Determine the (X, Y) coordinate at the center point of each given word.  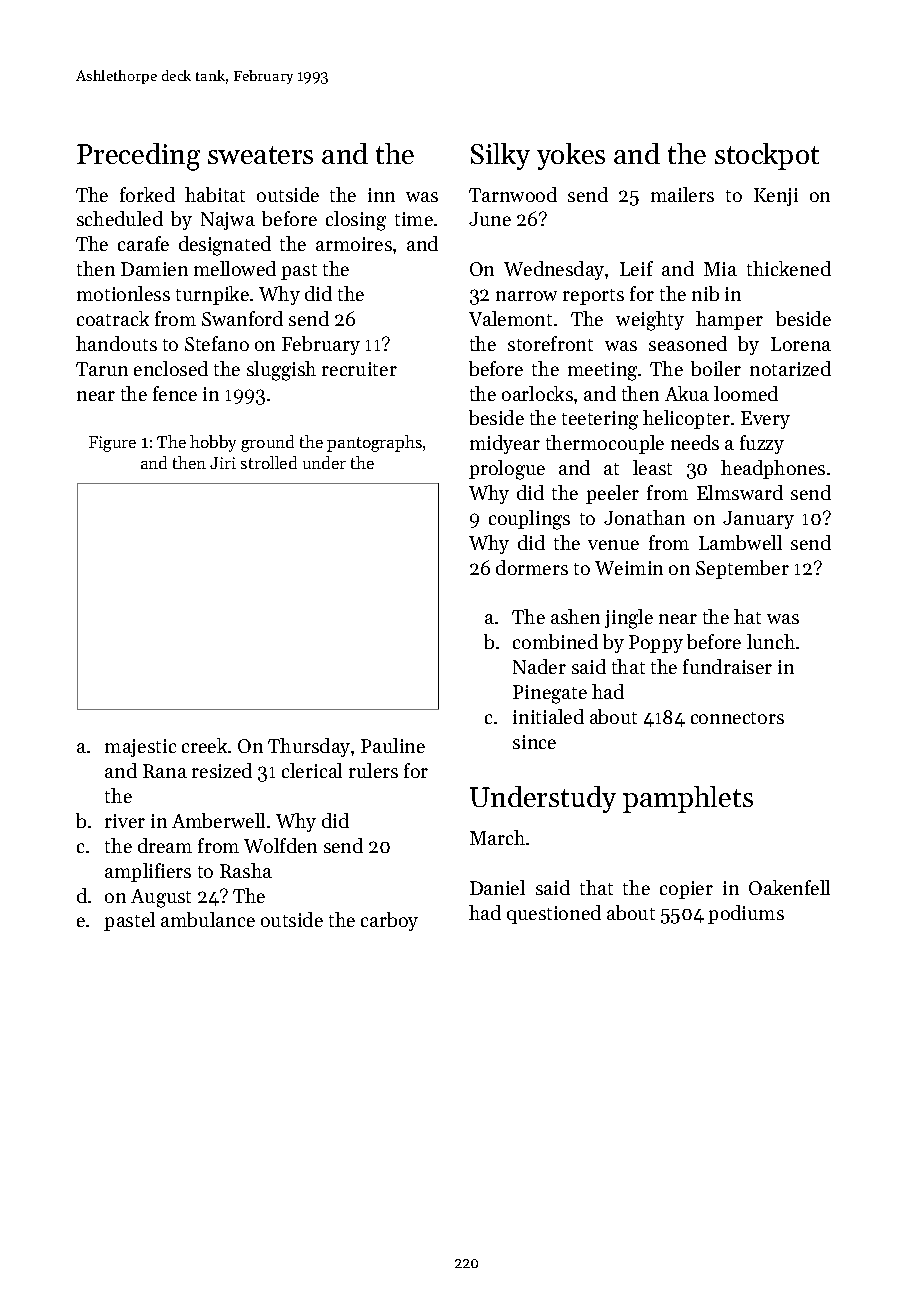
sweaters (260, 155)
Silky (500, 156)
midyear (505, 444)
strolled (269, 462)
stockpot (767, 156)
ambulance (208, 919)
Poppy (656, 644)
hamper (729, 320)
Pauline (393, 745)
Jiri (223, 463)
